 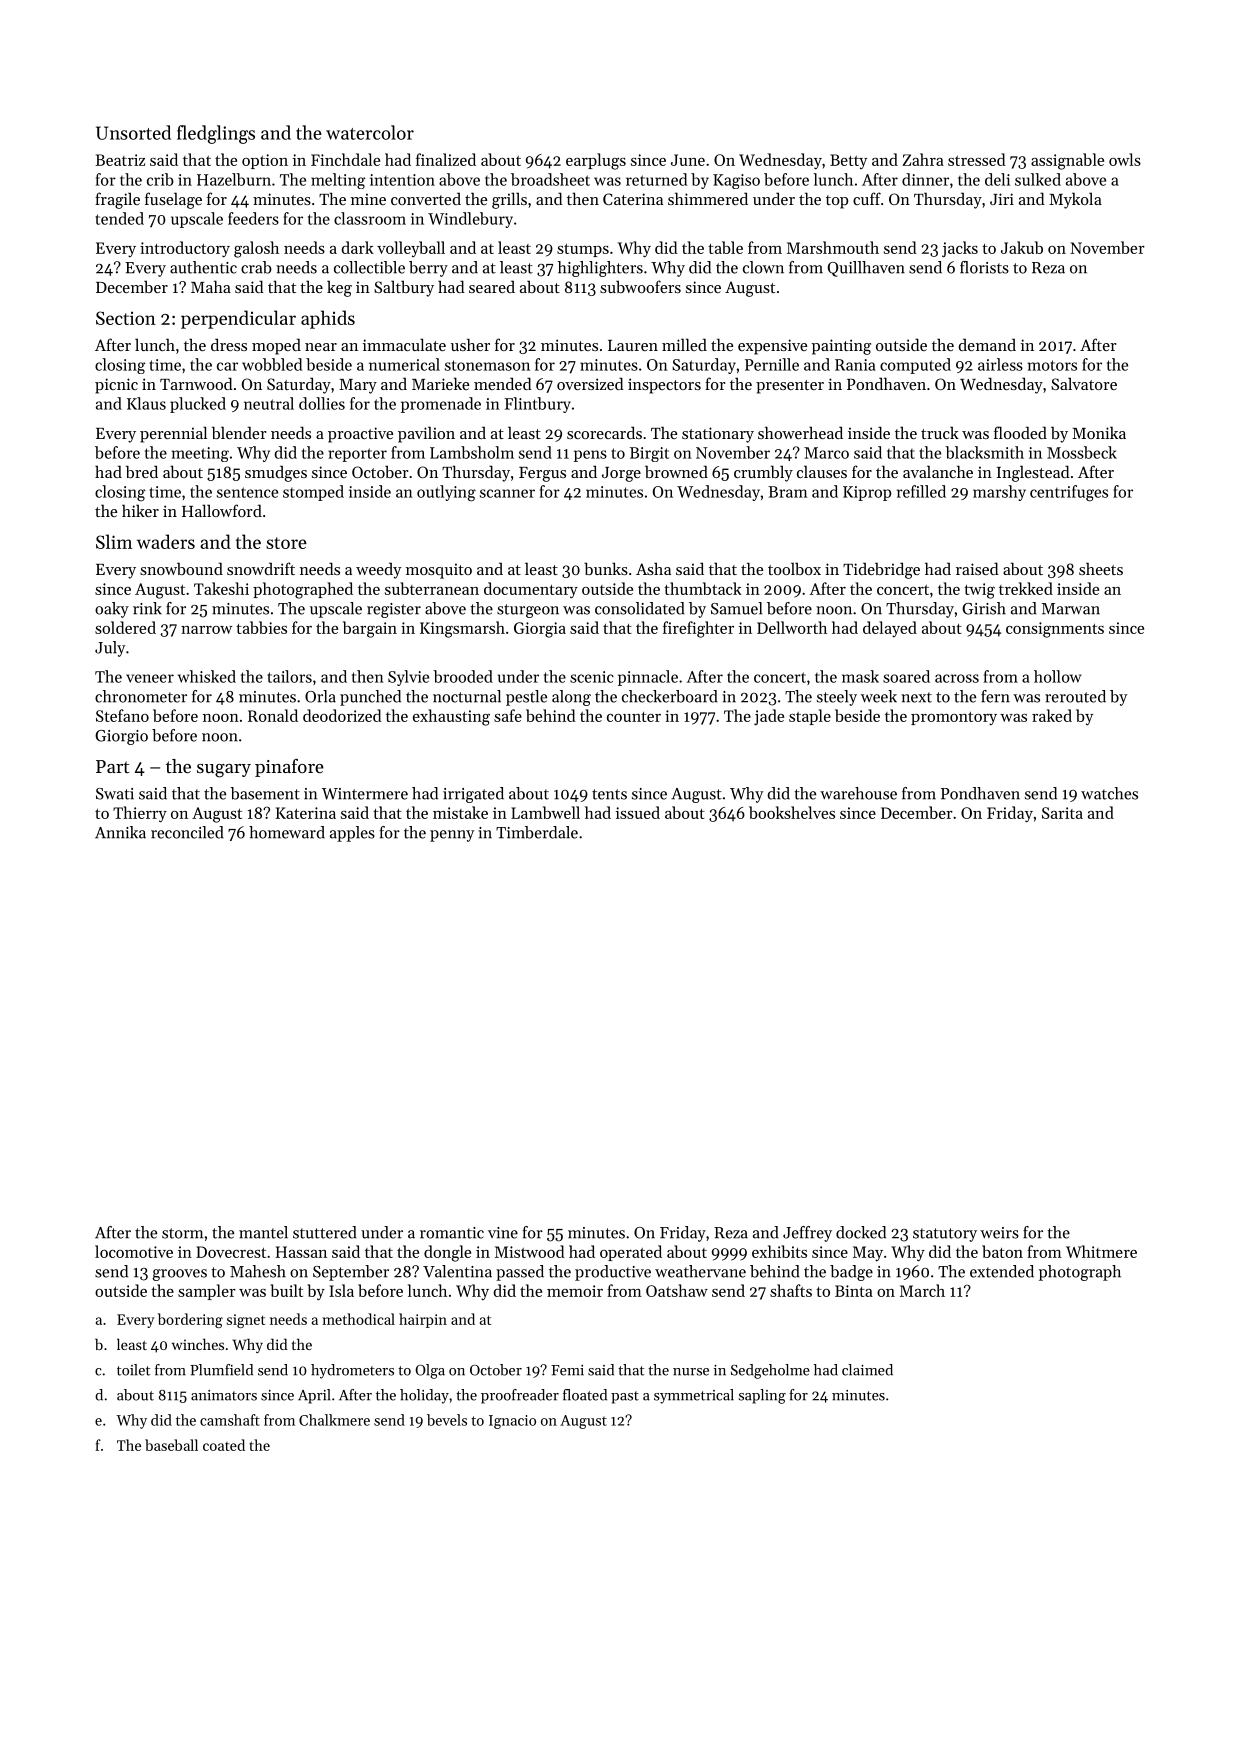 I want to click on stressed, so click(x=977, y=159).
